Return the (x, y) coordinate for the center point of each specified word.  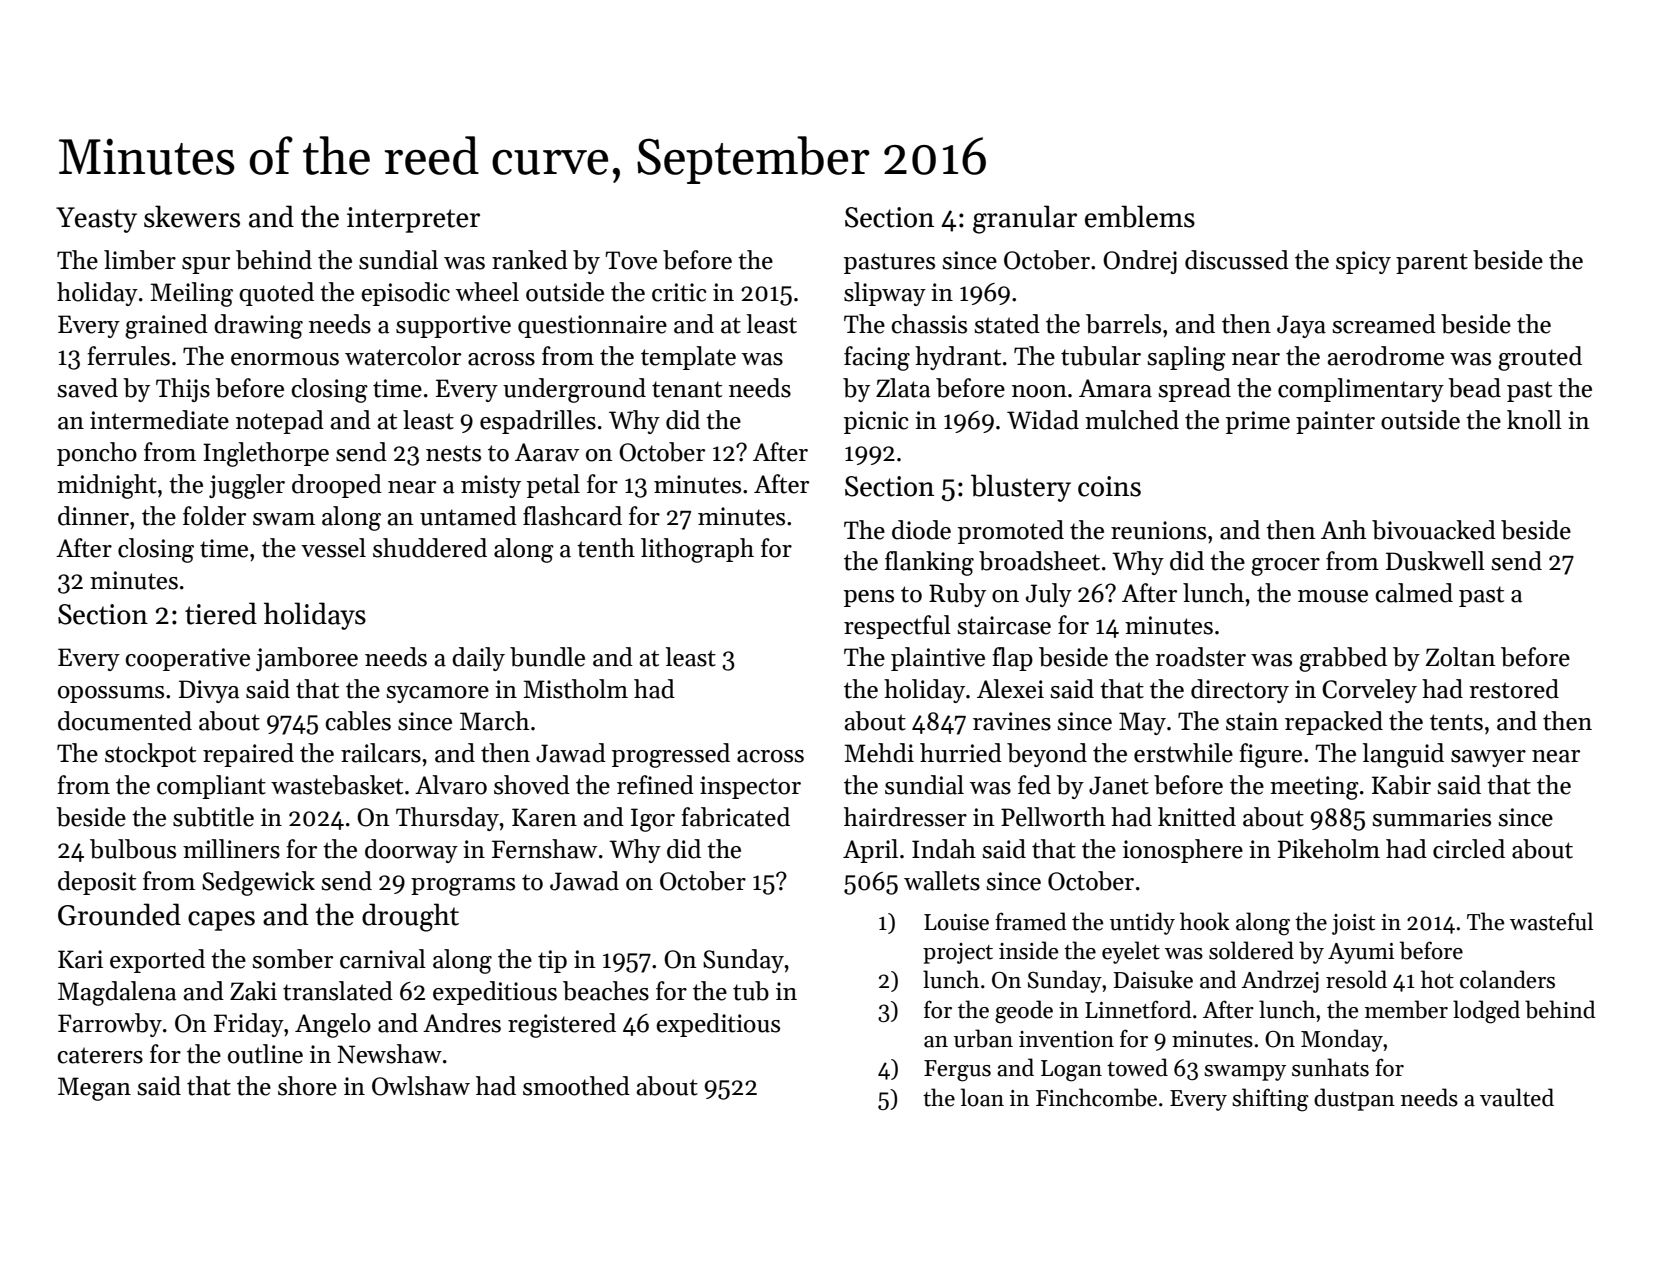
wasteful (1551, 921)
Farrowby (110, 1025)
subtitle (213, 817)
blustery (1021, 488)
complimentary (1361, 390)
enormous (285, 359)
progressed (671, 755)
